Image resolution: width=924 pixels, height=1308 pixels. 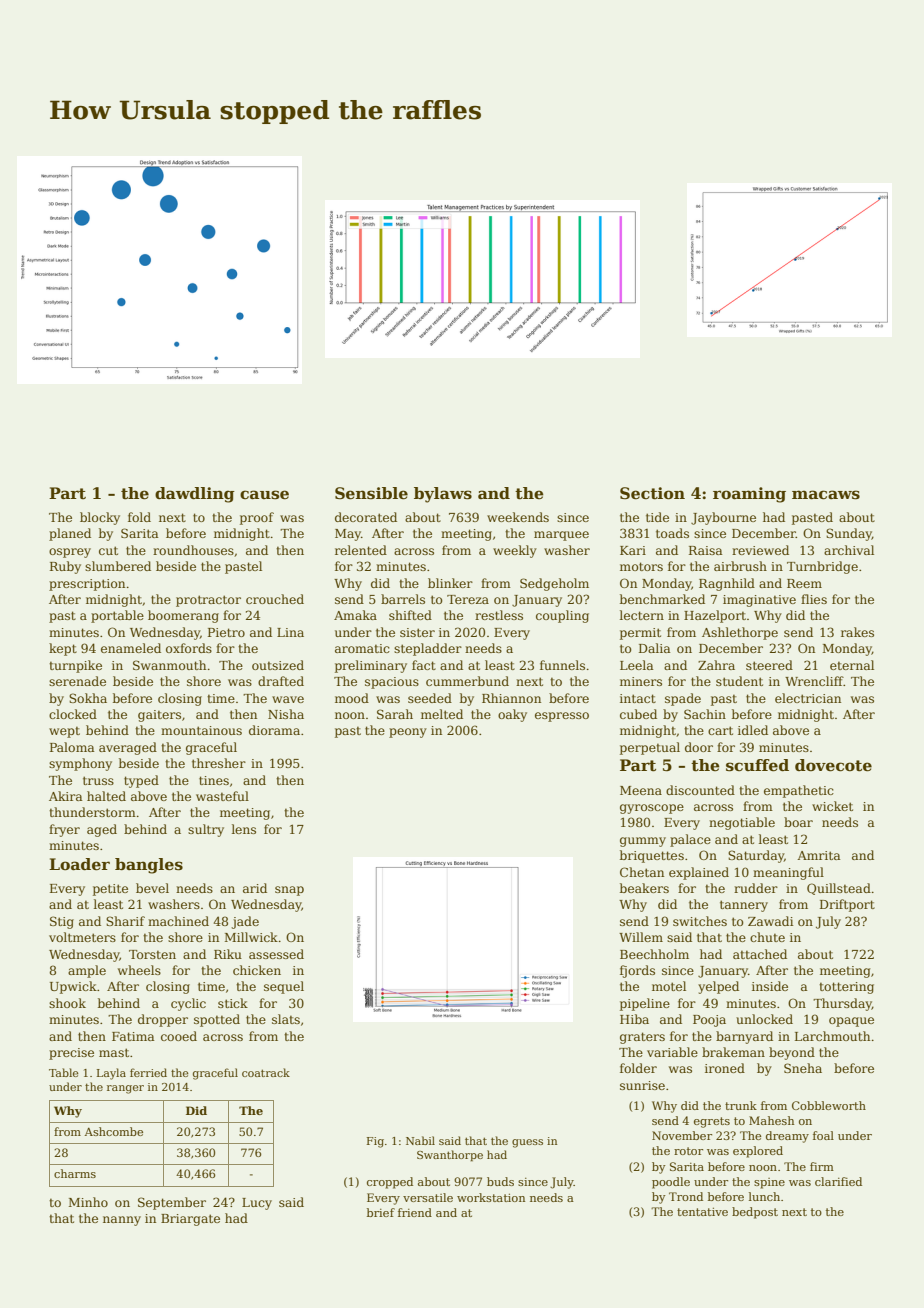 I want to click on beakers, so click(x=644, y=888).
